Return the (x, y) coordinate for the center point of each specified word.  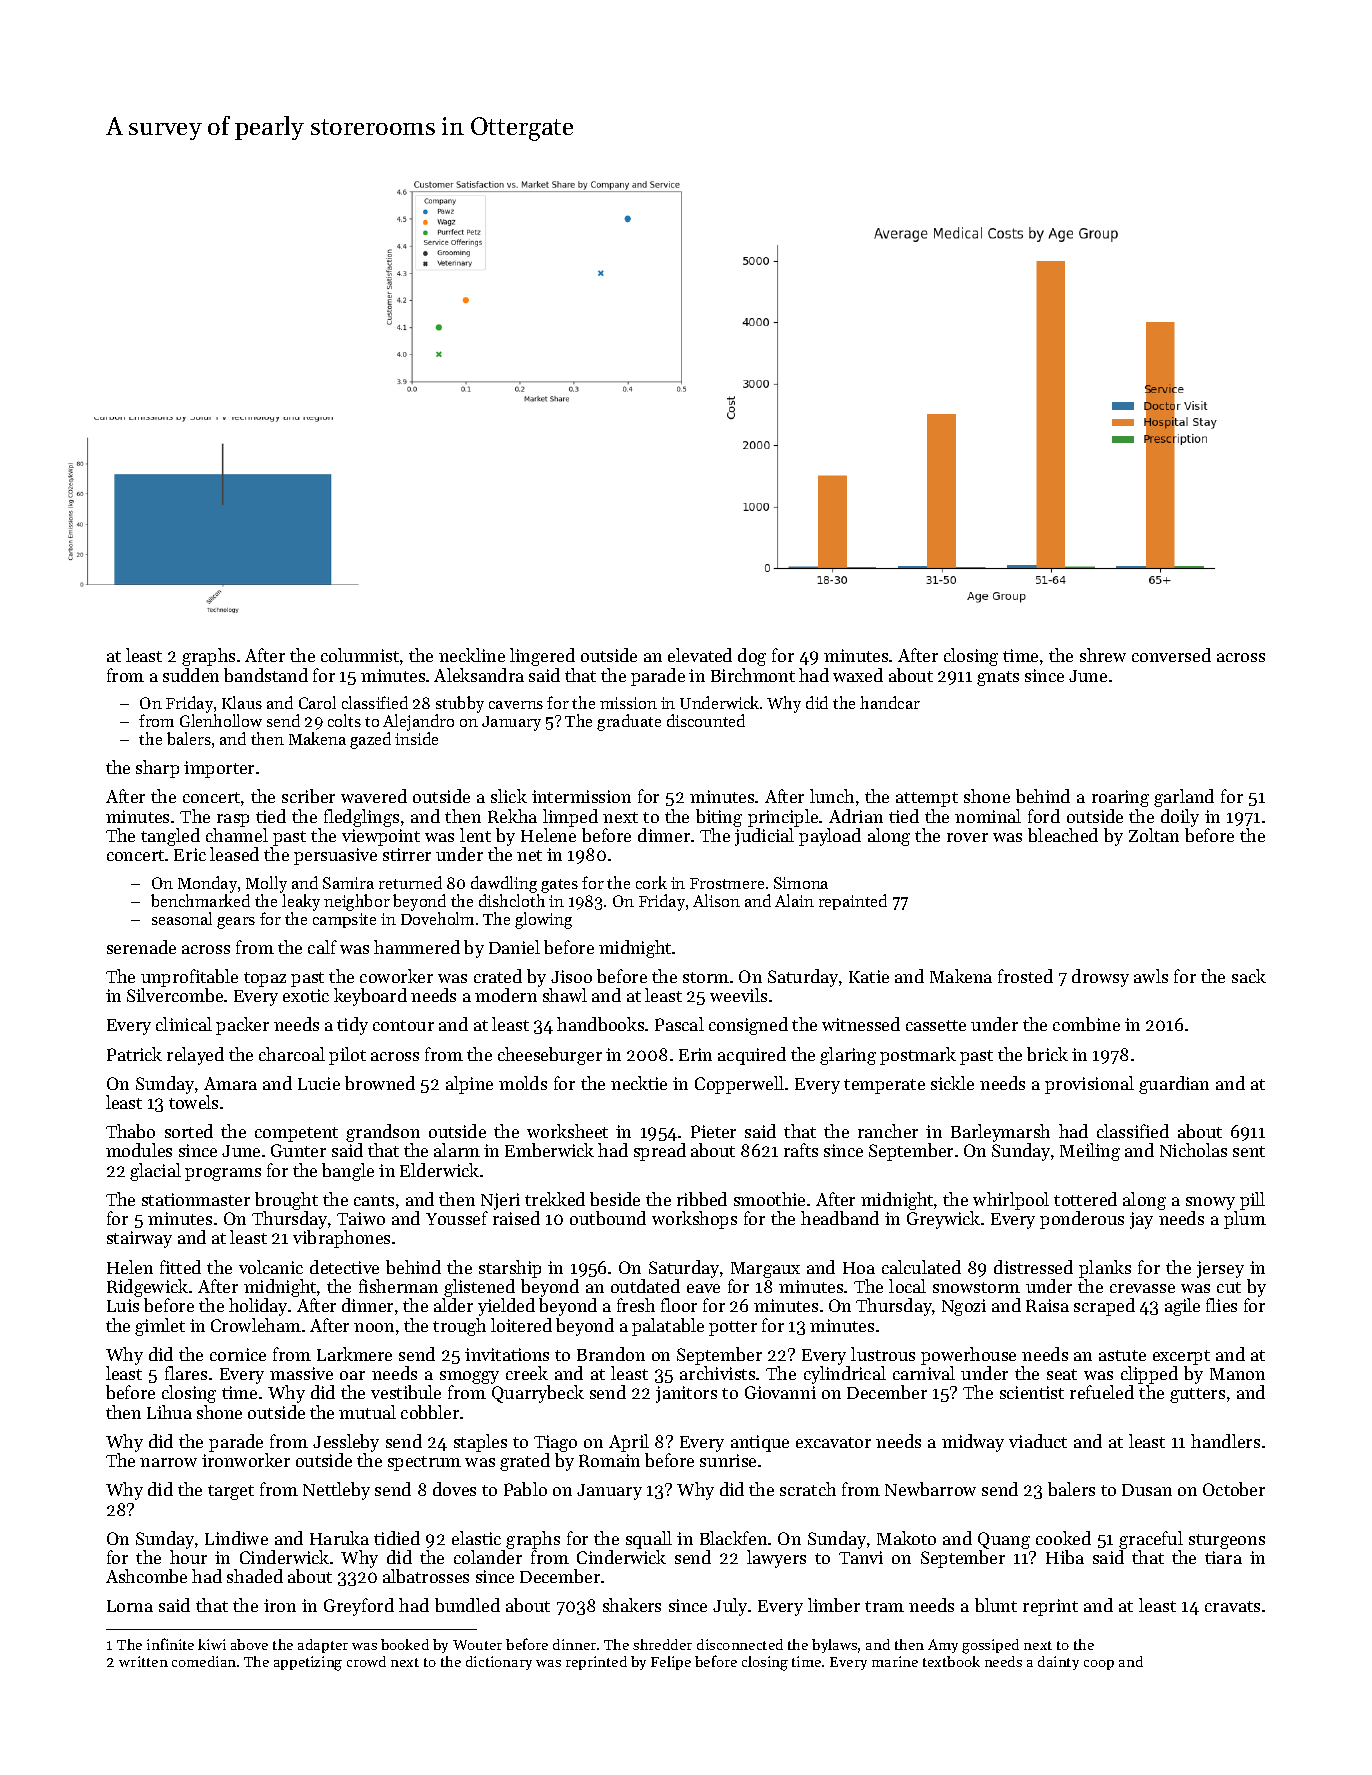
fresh (636, 1305)
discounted (706, 720)
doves (454, 1489)
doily (1180, 818)
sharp (157, 769)
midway (973, 1443)
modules (139, 1150)
